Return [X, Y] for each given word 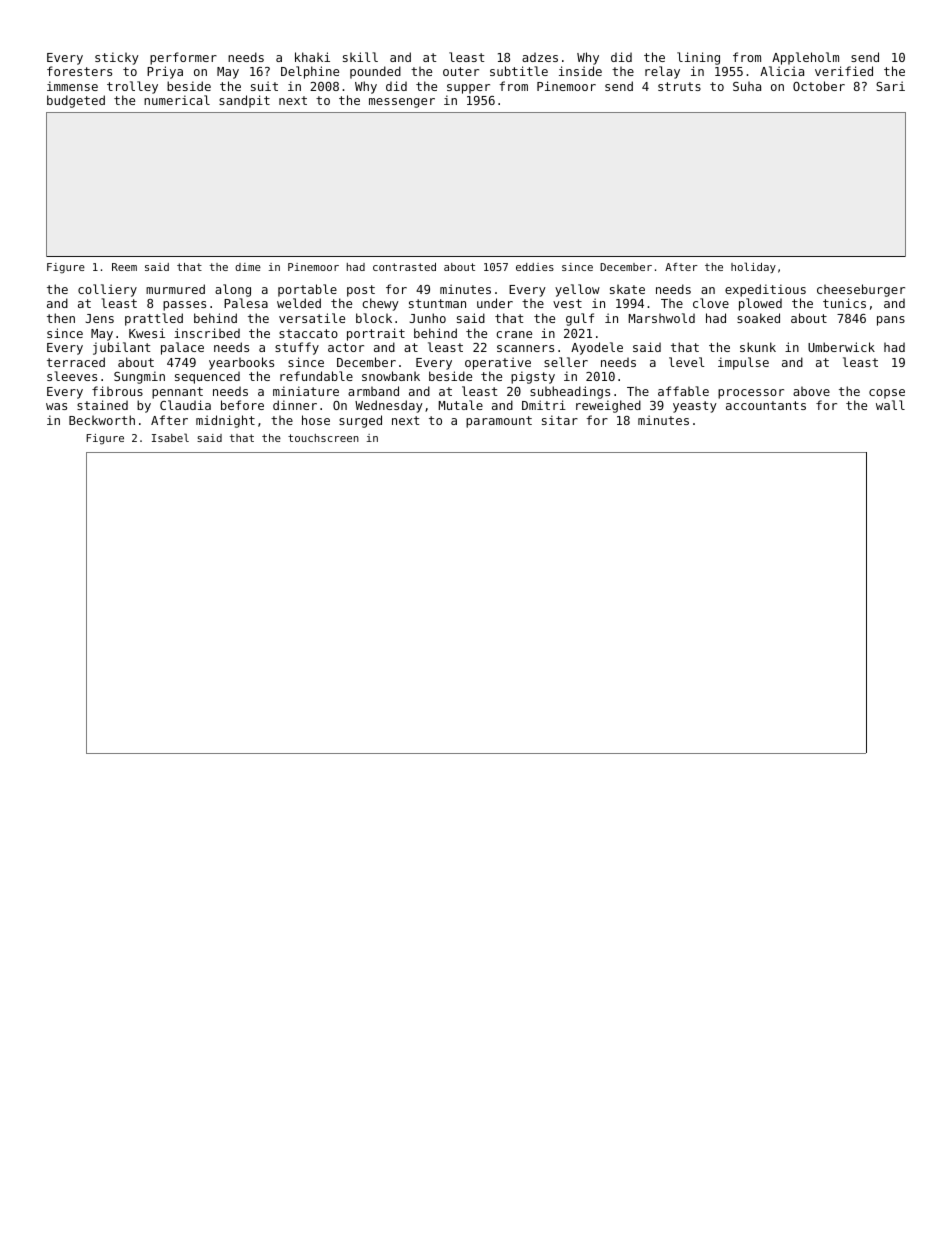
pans [891, 321]
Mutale [461, 405]
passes [184, 306]
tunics [844, 303]
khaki [312, 57]
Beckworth [102, 420]
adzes [540, 57]
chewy [380, 304]
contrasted [404, 267]
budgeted [76, 101]
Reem [124, 267]
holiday [753, 267]
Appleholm [805, 58]
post [361, 291]
